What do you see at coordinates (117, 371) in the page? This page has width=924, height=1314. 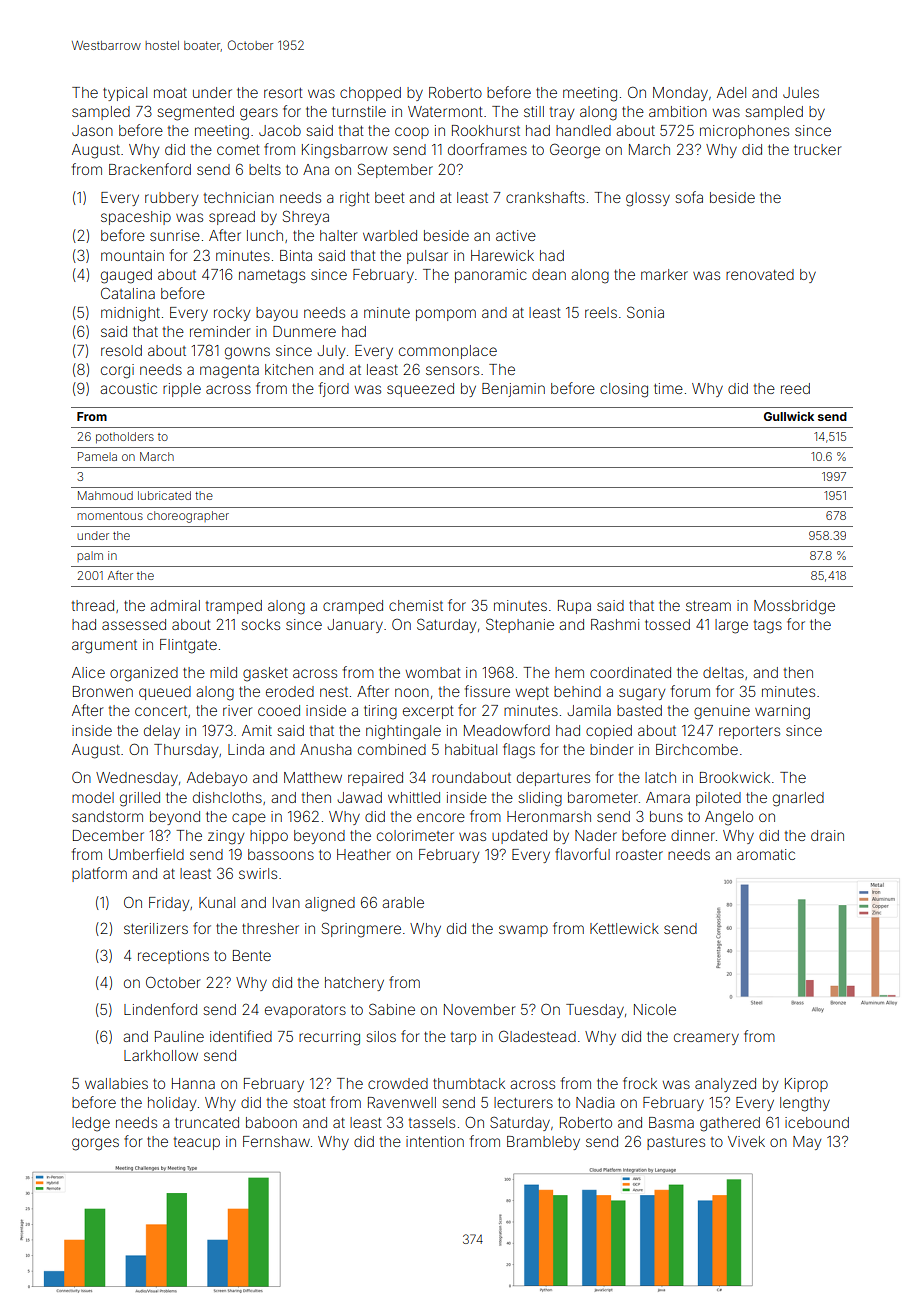 I see `corgi` at bounding box center [117, 371].
